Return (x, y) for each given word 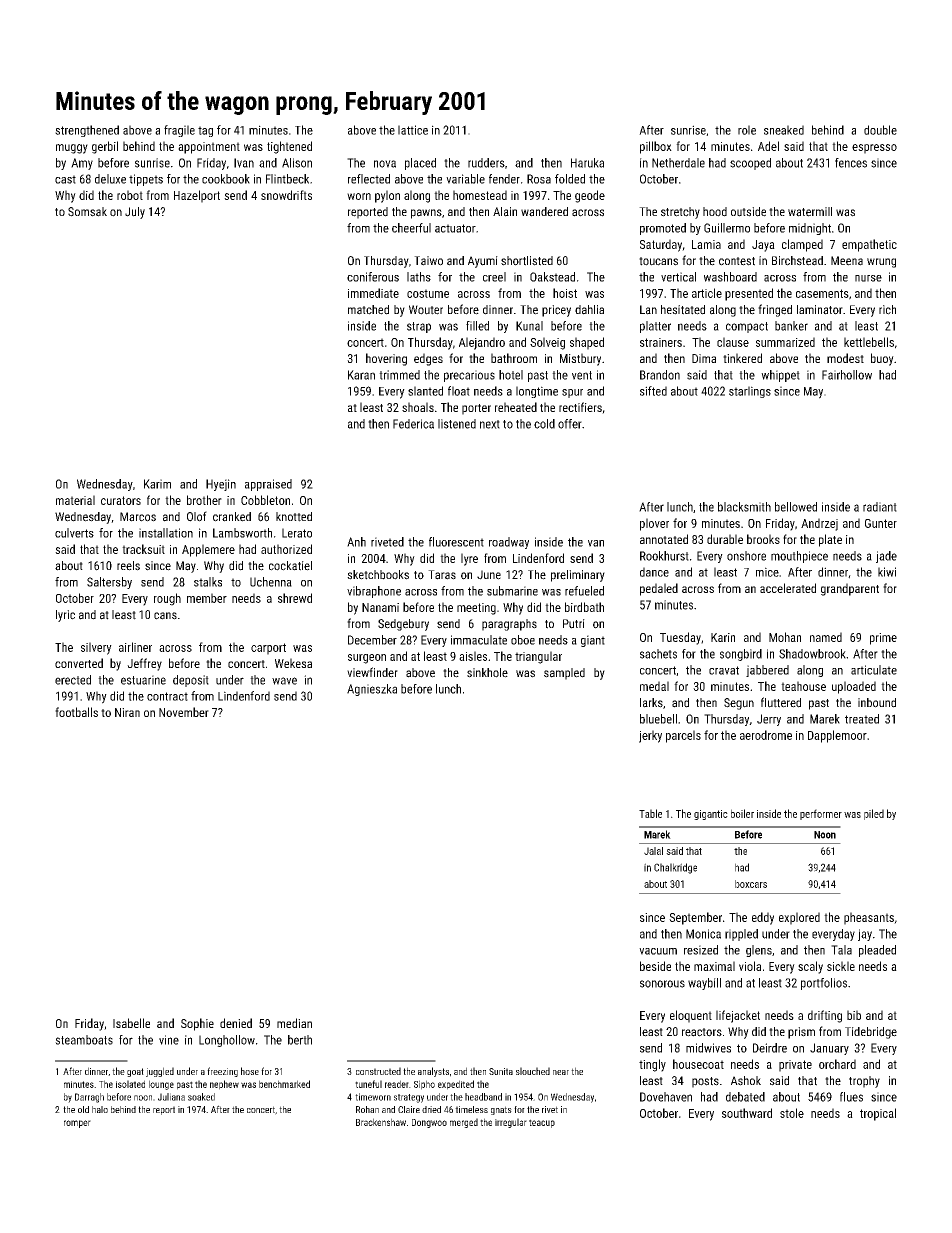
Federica (413, 424)
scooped (750, 164)
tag (205, 131)
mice (767, 572)
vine (169, 1040)
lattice (413, 130)
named (826, 637)
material (75, 500)
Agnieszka (372, 690)
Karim (157, 484)
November (184, 712)
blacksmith (744, 507)
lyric (65, 616)
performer (821, 814)
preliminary (578, 576)
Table (650, 813)
